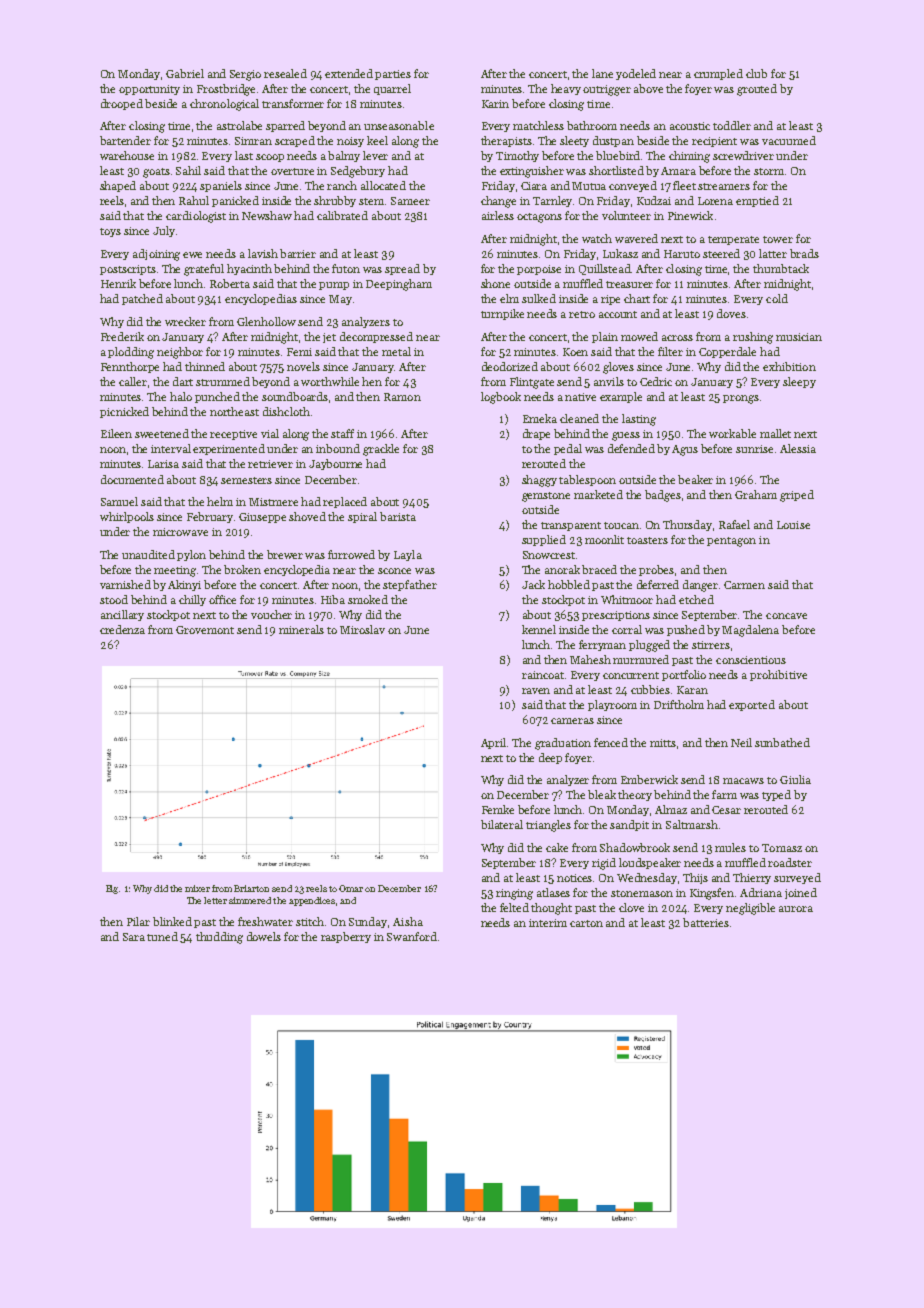  Describe the element at coordinates (536, 691) in the screenshot. I see `raven` at that location.
